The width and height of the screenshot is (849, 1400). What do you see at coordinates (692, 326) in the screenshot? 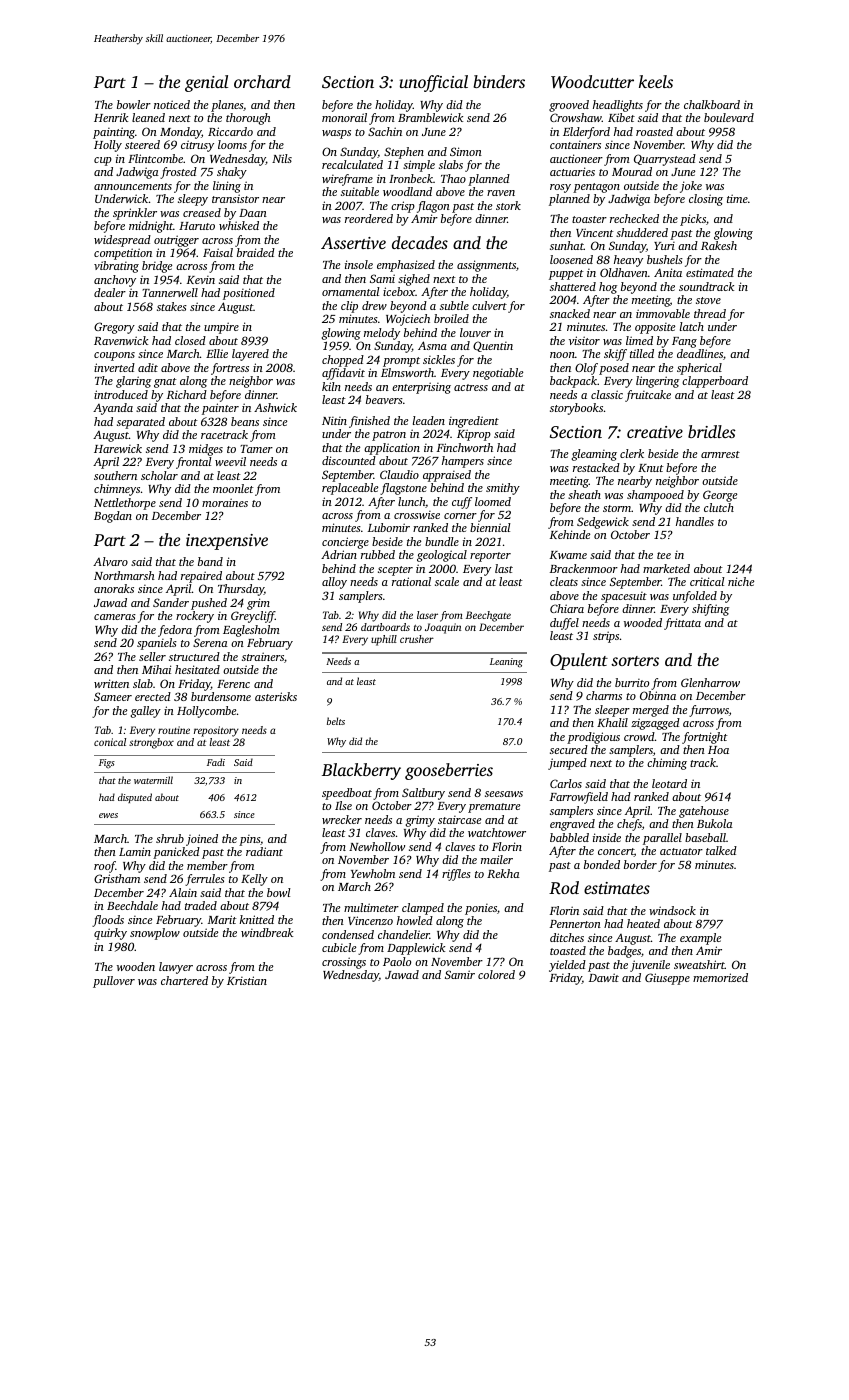
I see `latch` at bounding box center [692, 326].
